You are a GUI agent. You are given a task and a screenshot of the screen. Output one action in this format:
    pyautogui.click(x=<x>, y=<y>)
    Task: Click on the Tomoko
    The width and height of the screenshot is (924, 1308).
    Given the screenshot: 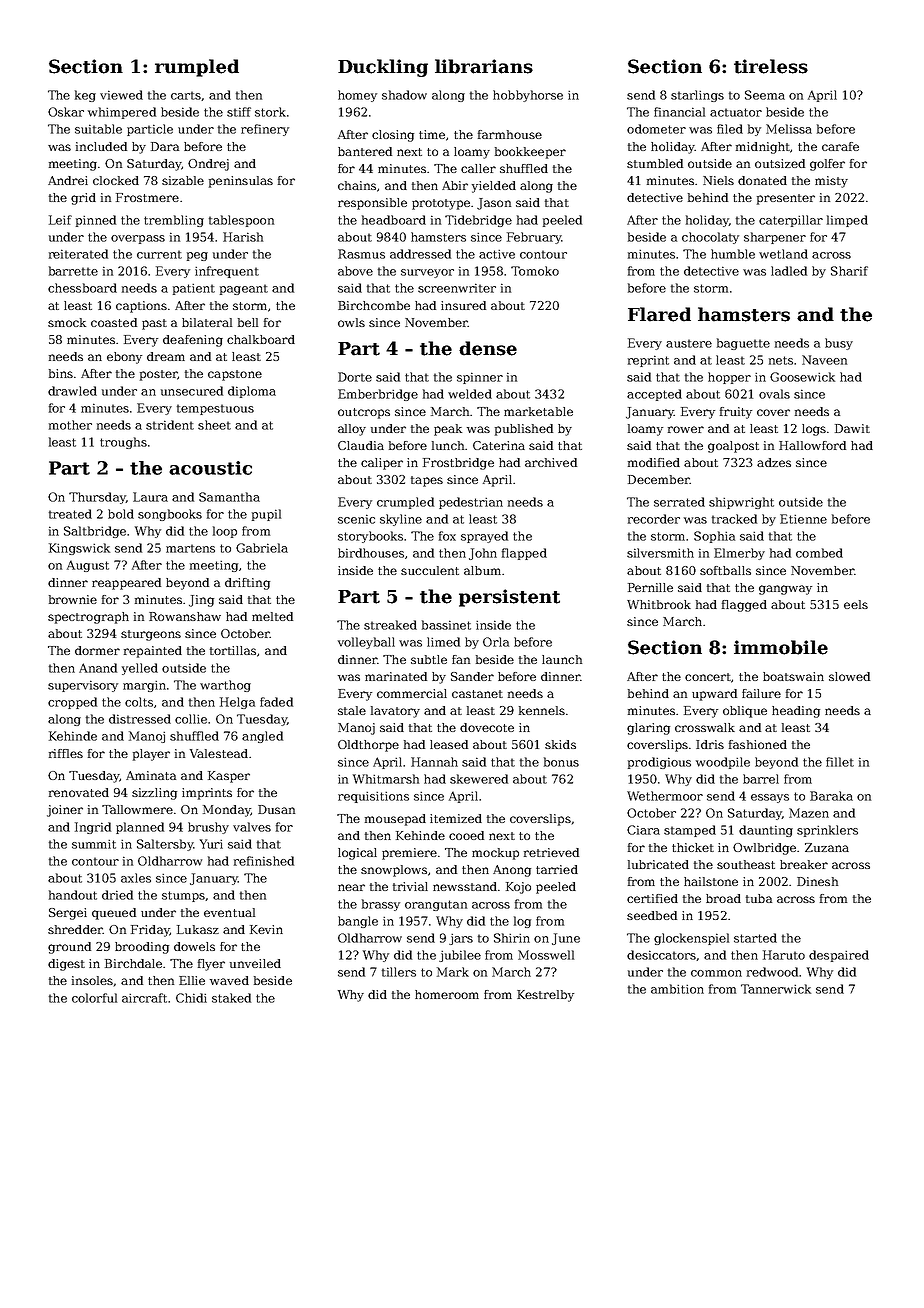 What is the action you would take?
    pyautogui.click(x=535, y=271)
